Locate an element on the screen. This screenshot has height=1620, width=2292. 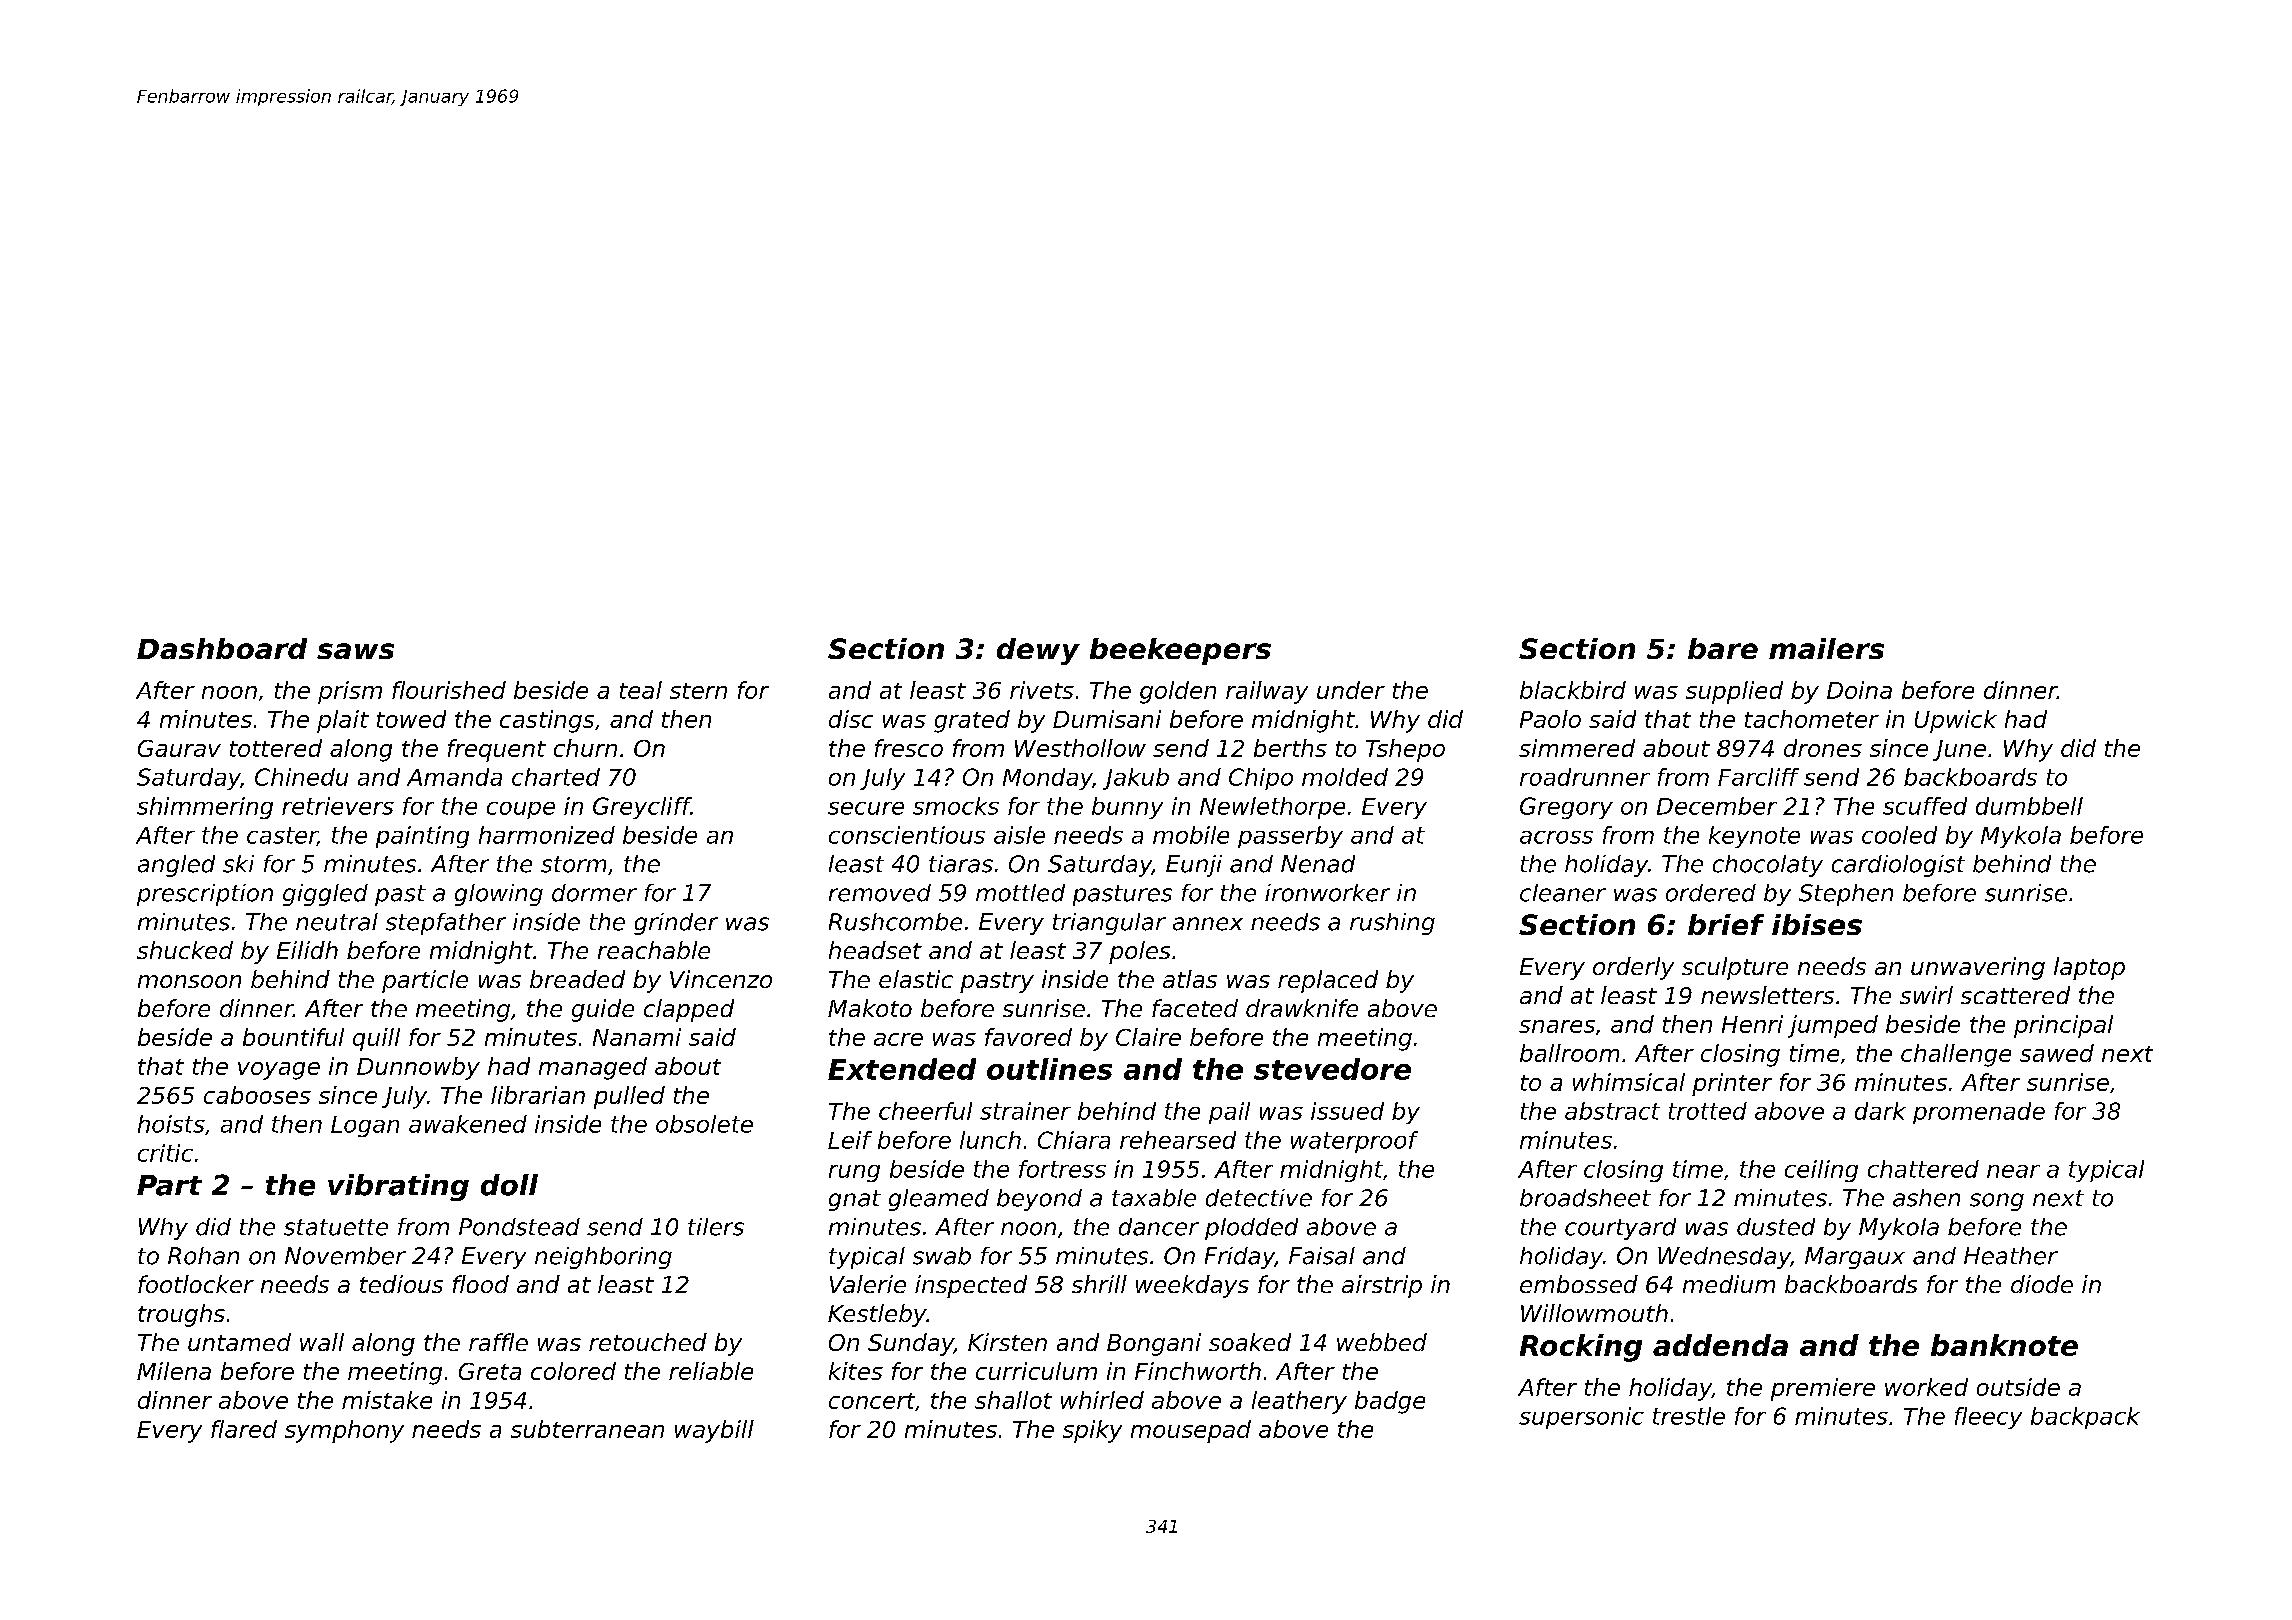
monsoon is located at coordinates (189, 981).
